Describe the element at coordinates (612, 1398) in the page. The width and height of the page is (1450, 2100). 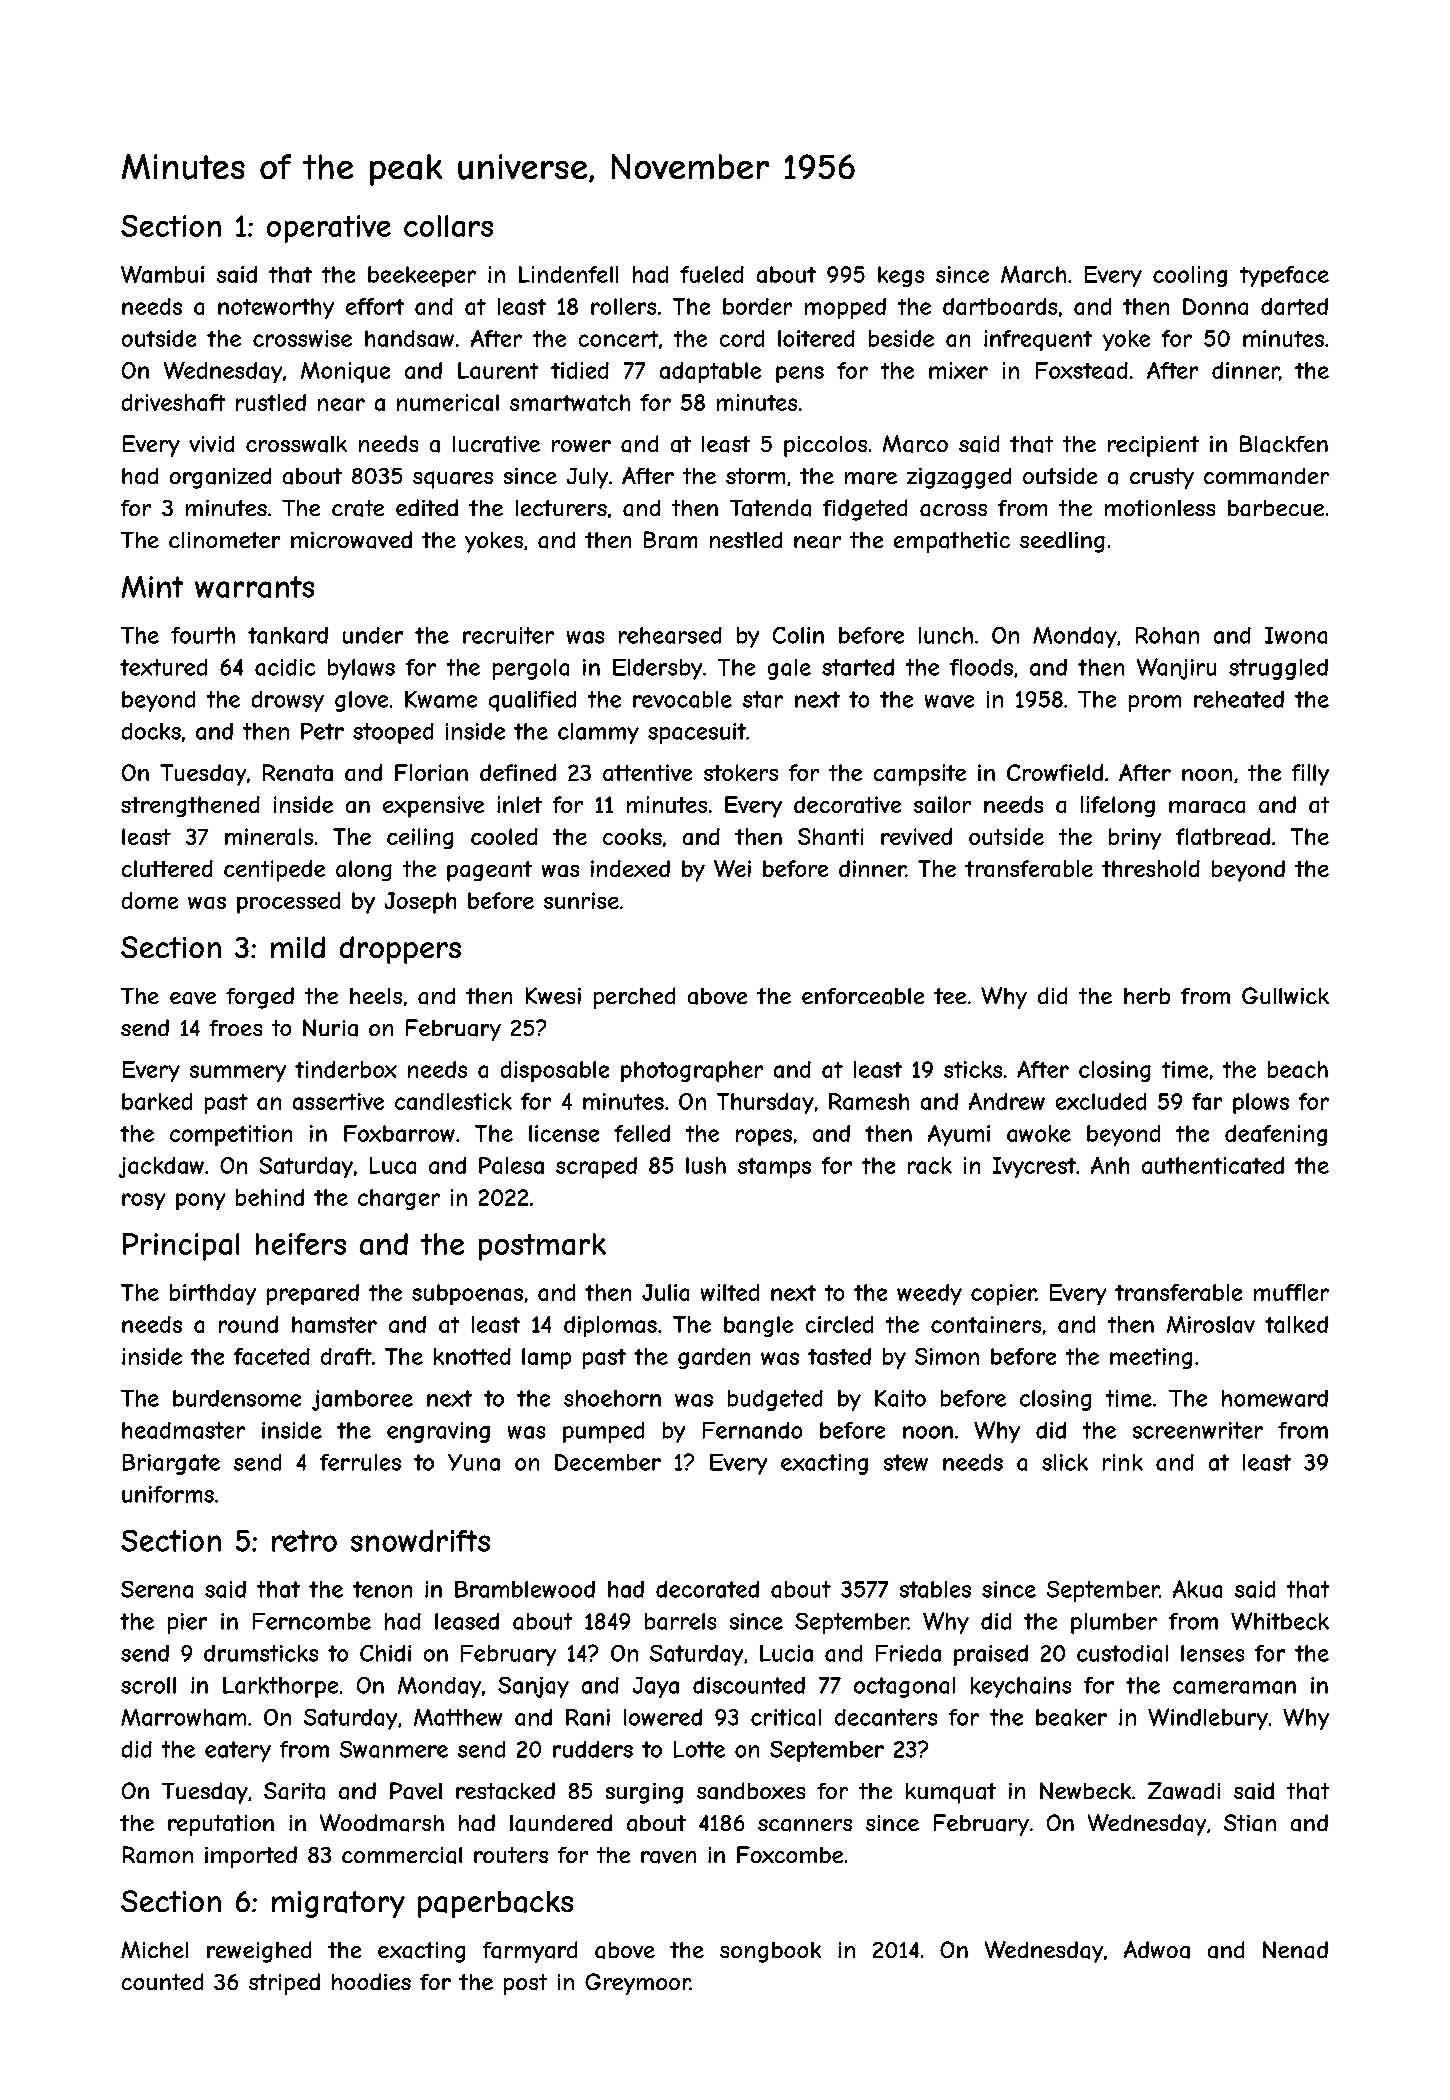
I see `shoehorn` at that location.
